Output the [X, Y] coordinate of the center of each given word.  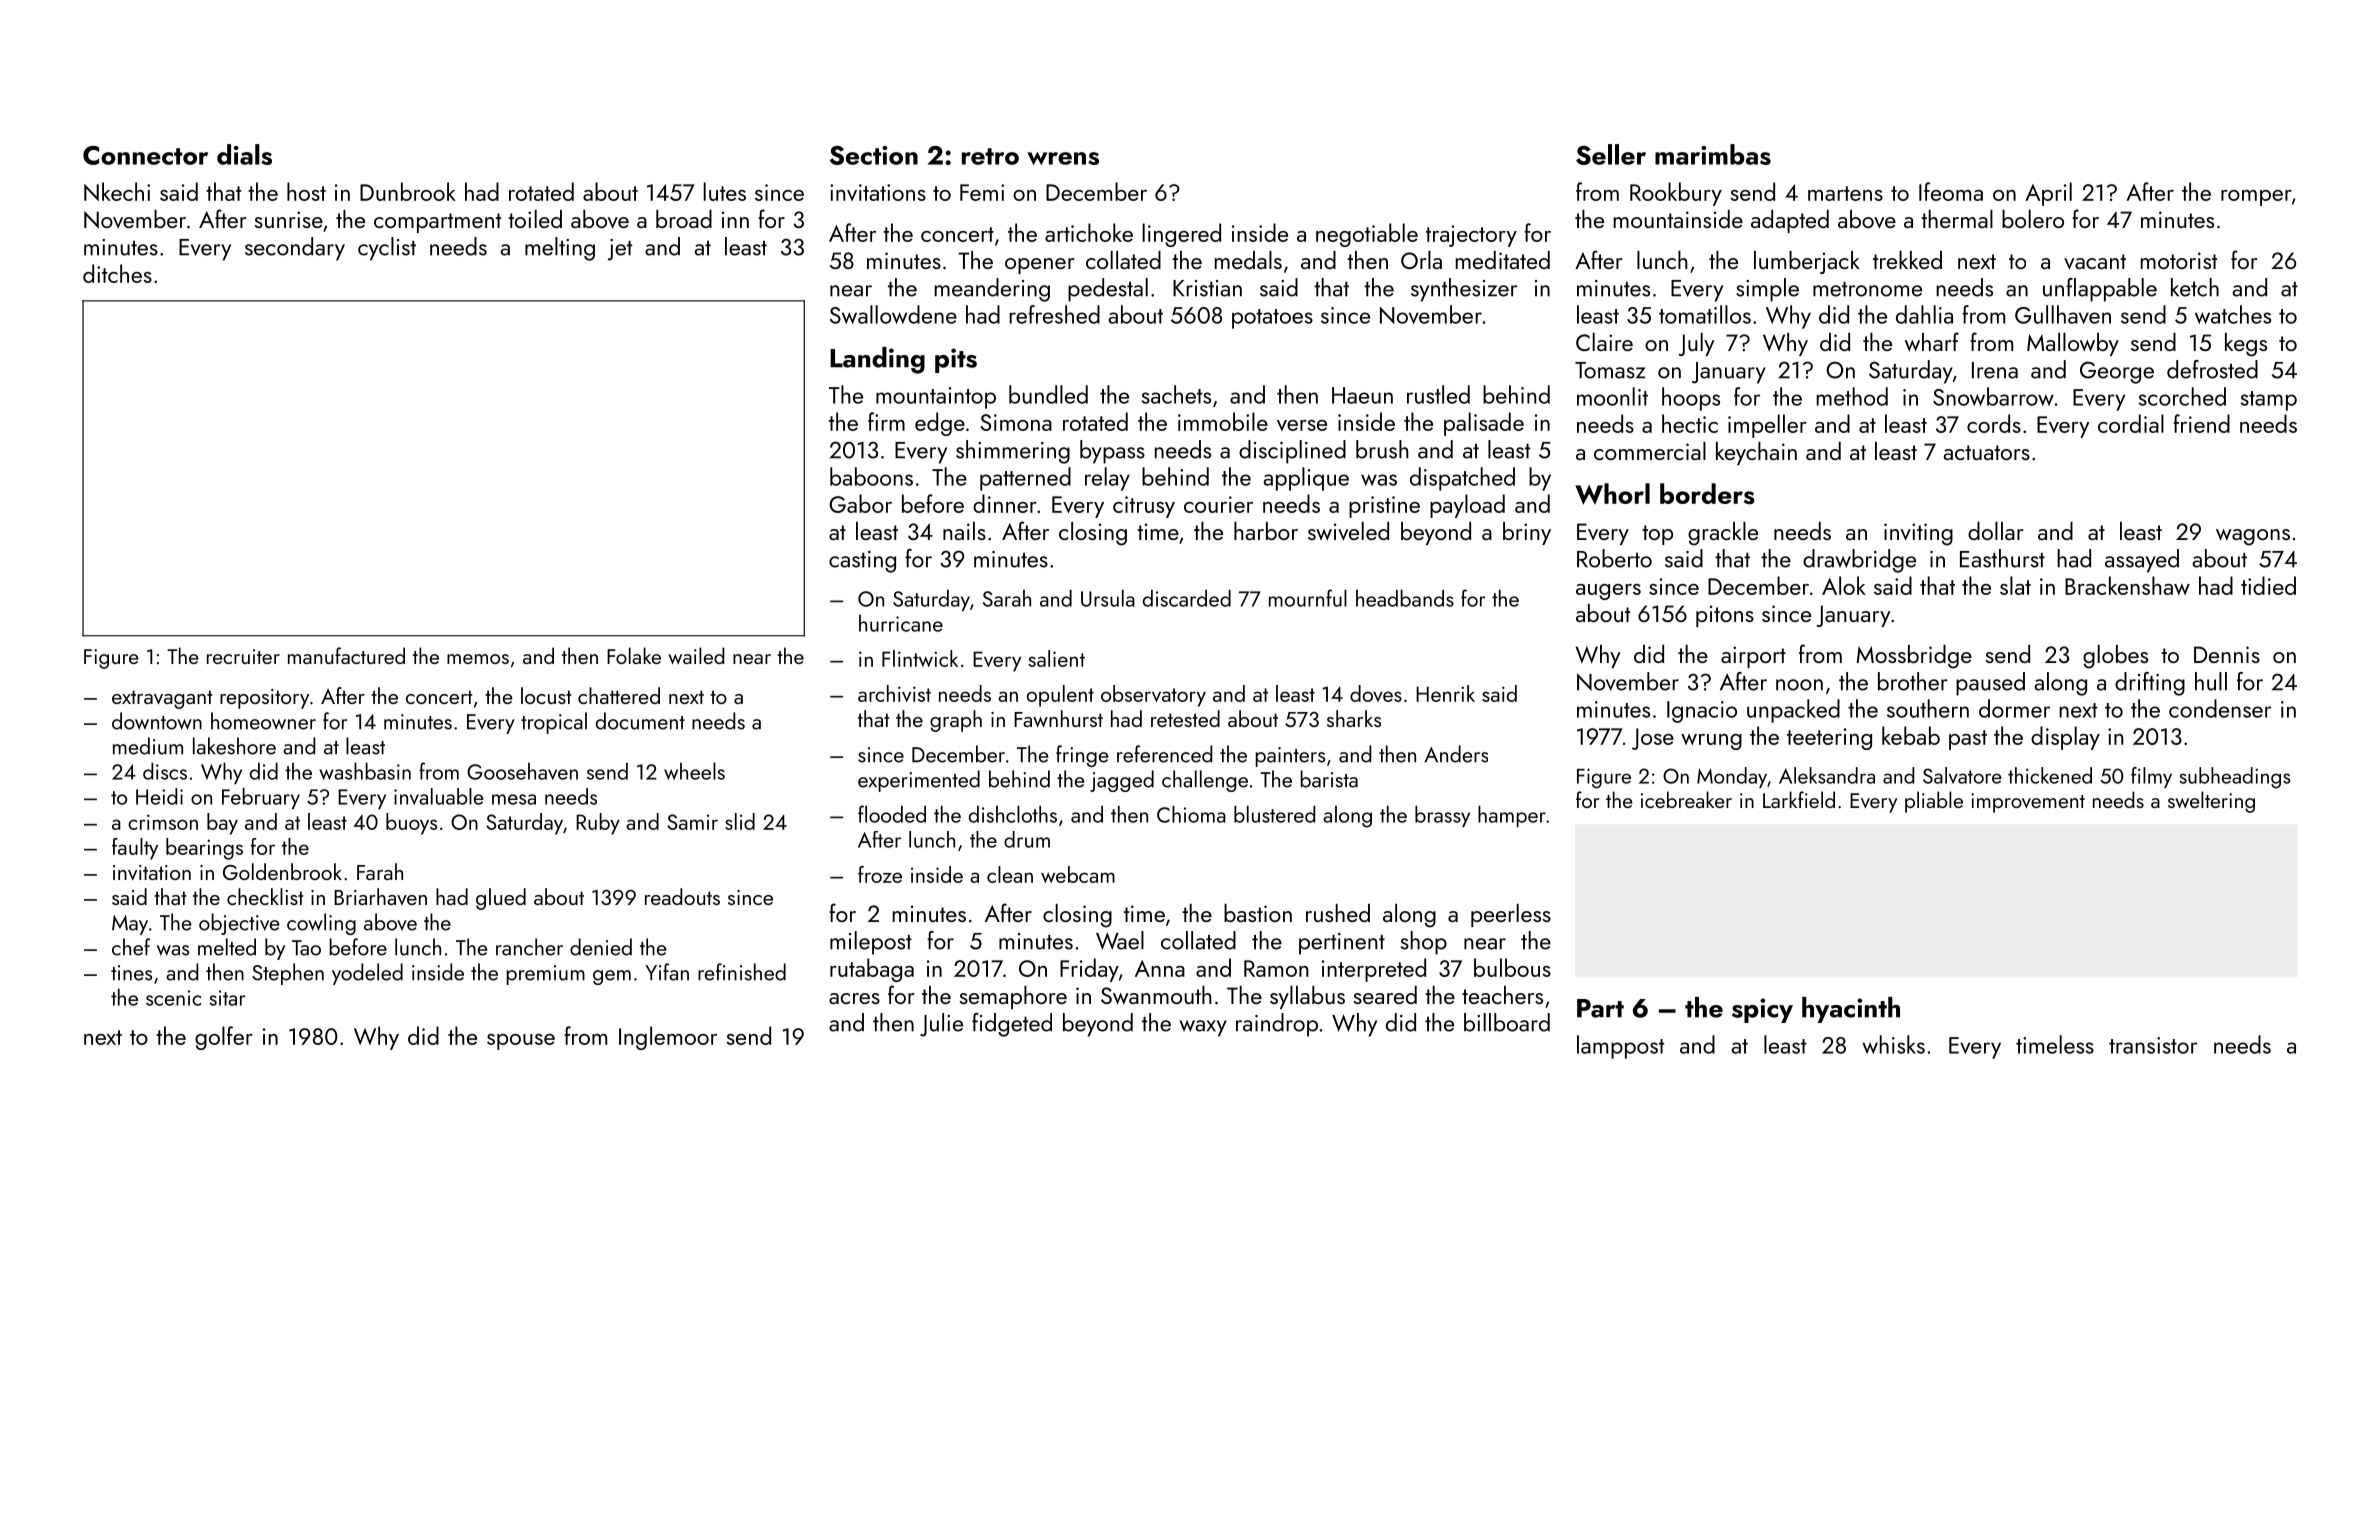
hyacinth [1851, 1010]
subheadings [2235, 778]
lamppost [1620, 1047]
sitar [227, 998]
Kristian [1207, 288]
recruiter [243, 656]
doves [1376, 693]
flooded [892, 814]
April [2048, 194]
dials [244, 154]
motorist [2178, 260]
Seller [1611, 154]
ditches [117, 273]
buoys [411, 824]
